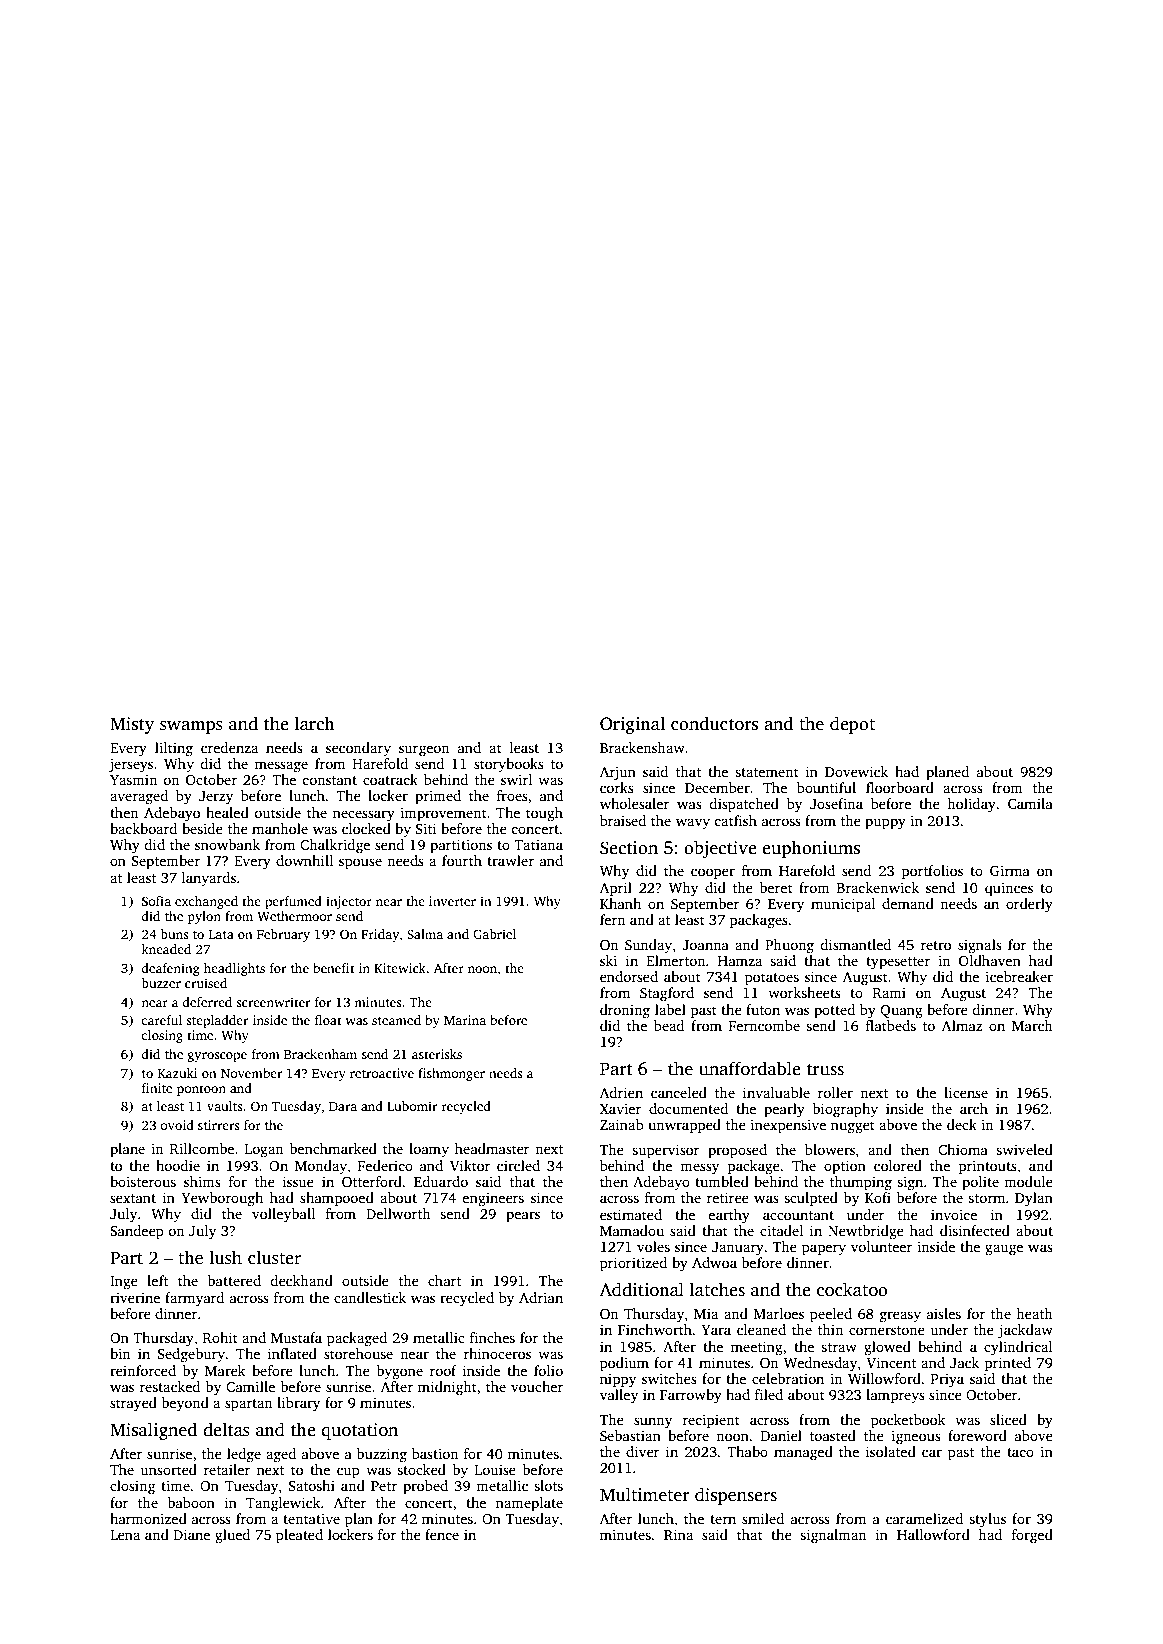 The width and height of the image is (1163, 1644). Describe the element at coordinates (191, 727) in the image. I see `swamps` at that location.
